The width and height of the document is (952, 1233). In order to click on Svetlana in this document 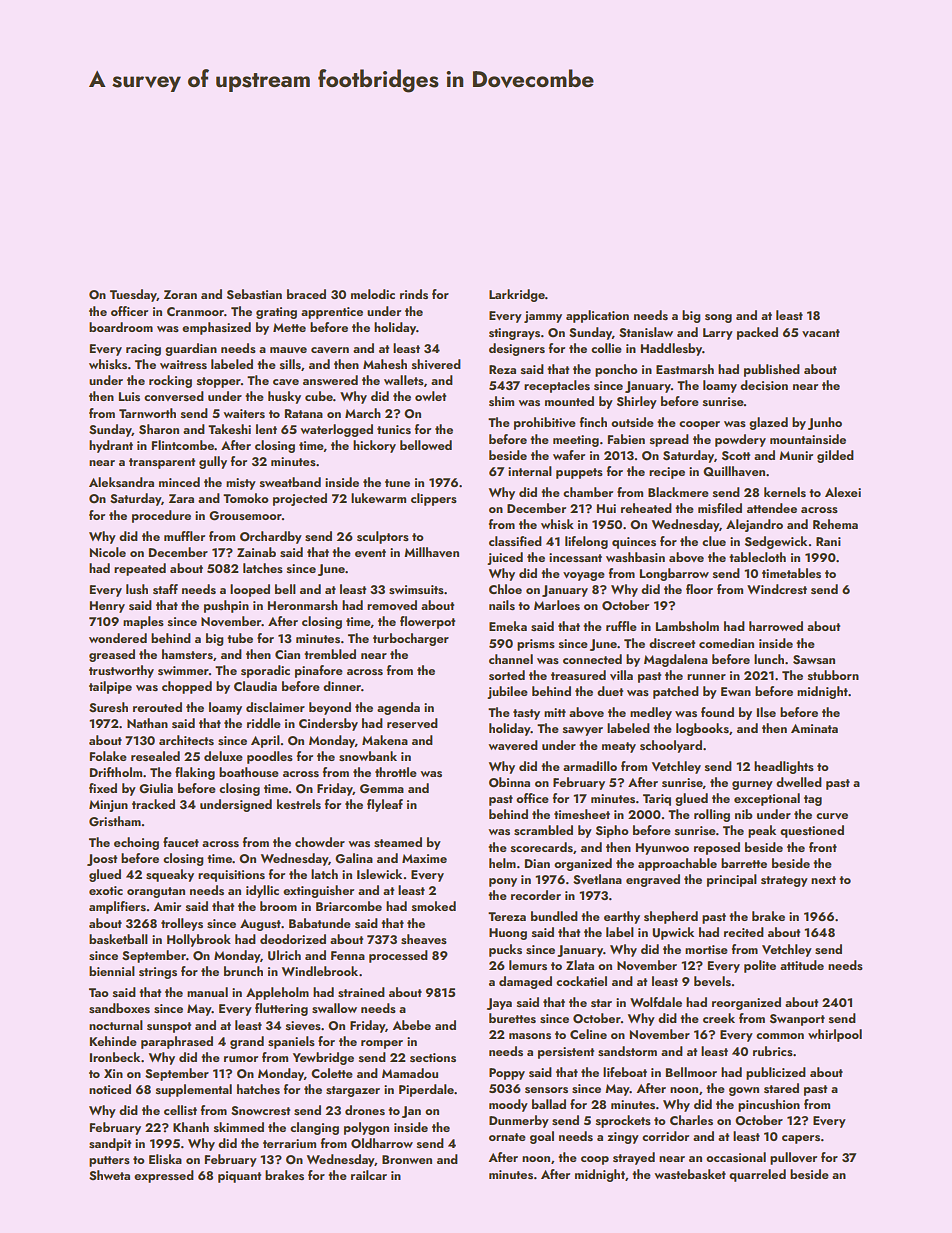, I will do `click(597, 879)`.
